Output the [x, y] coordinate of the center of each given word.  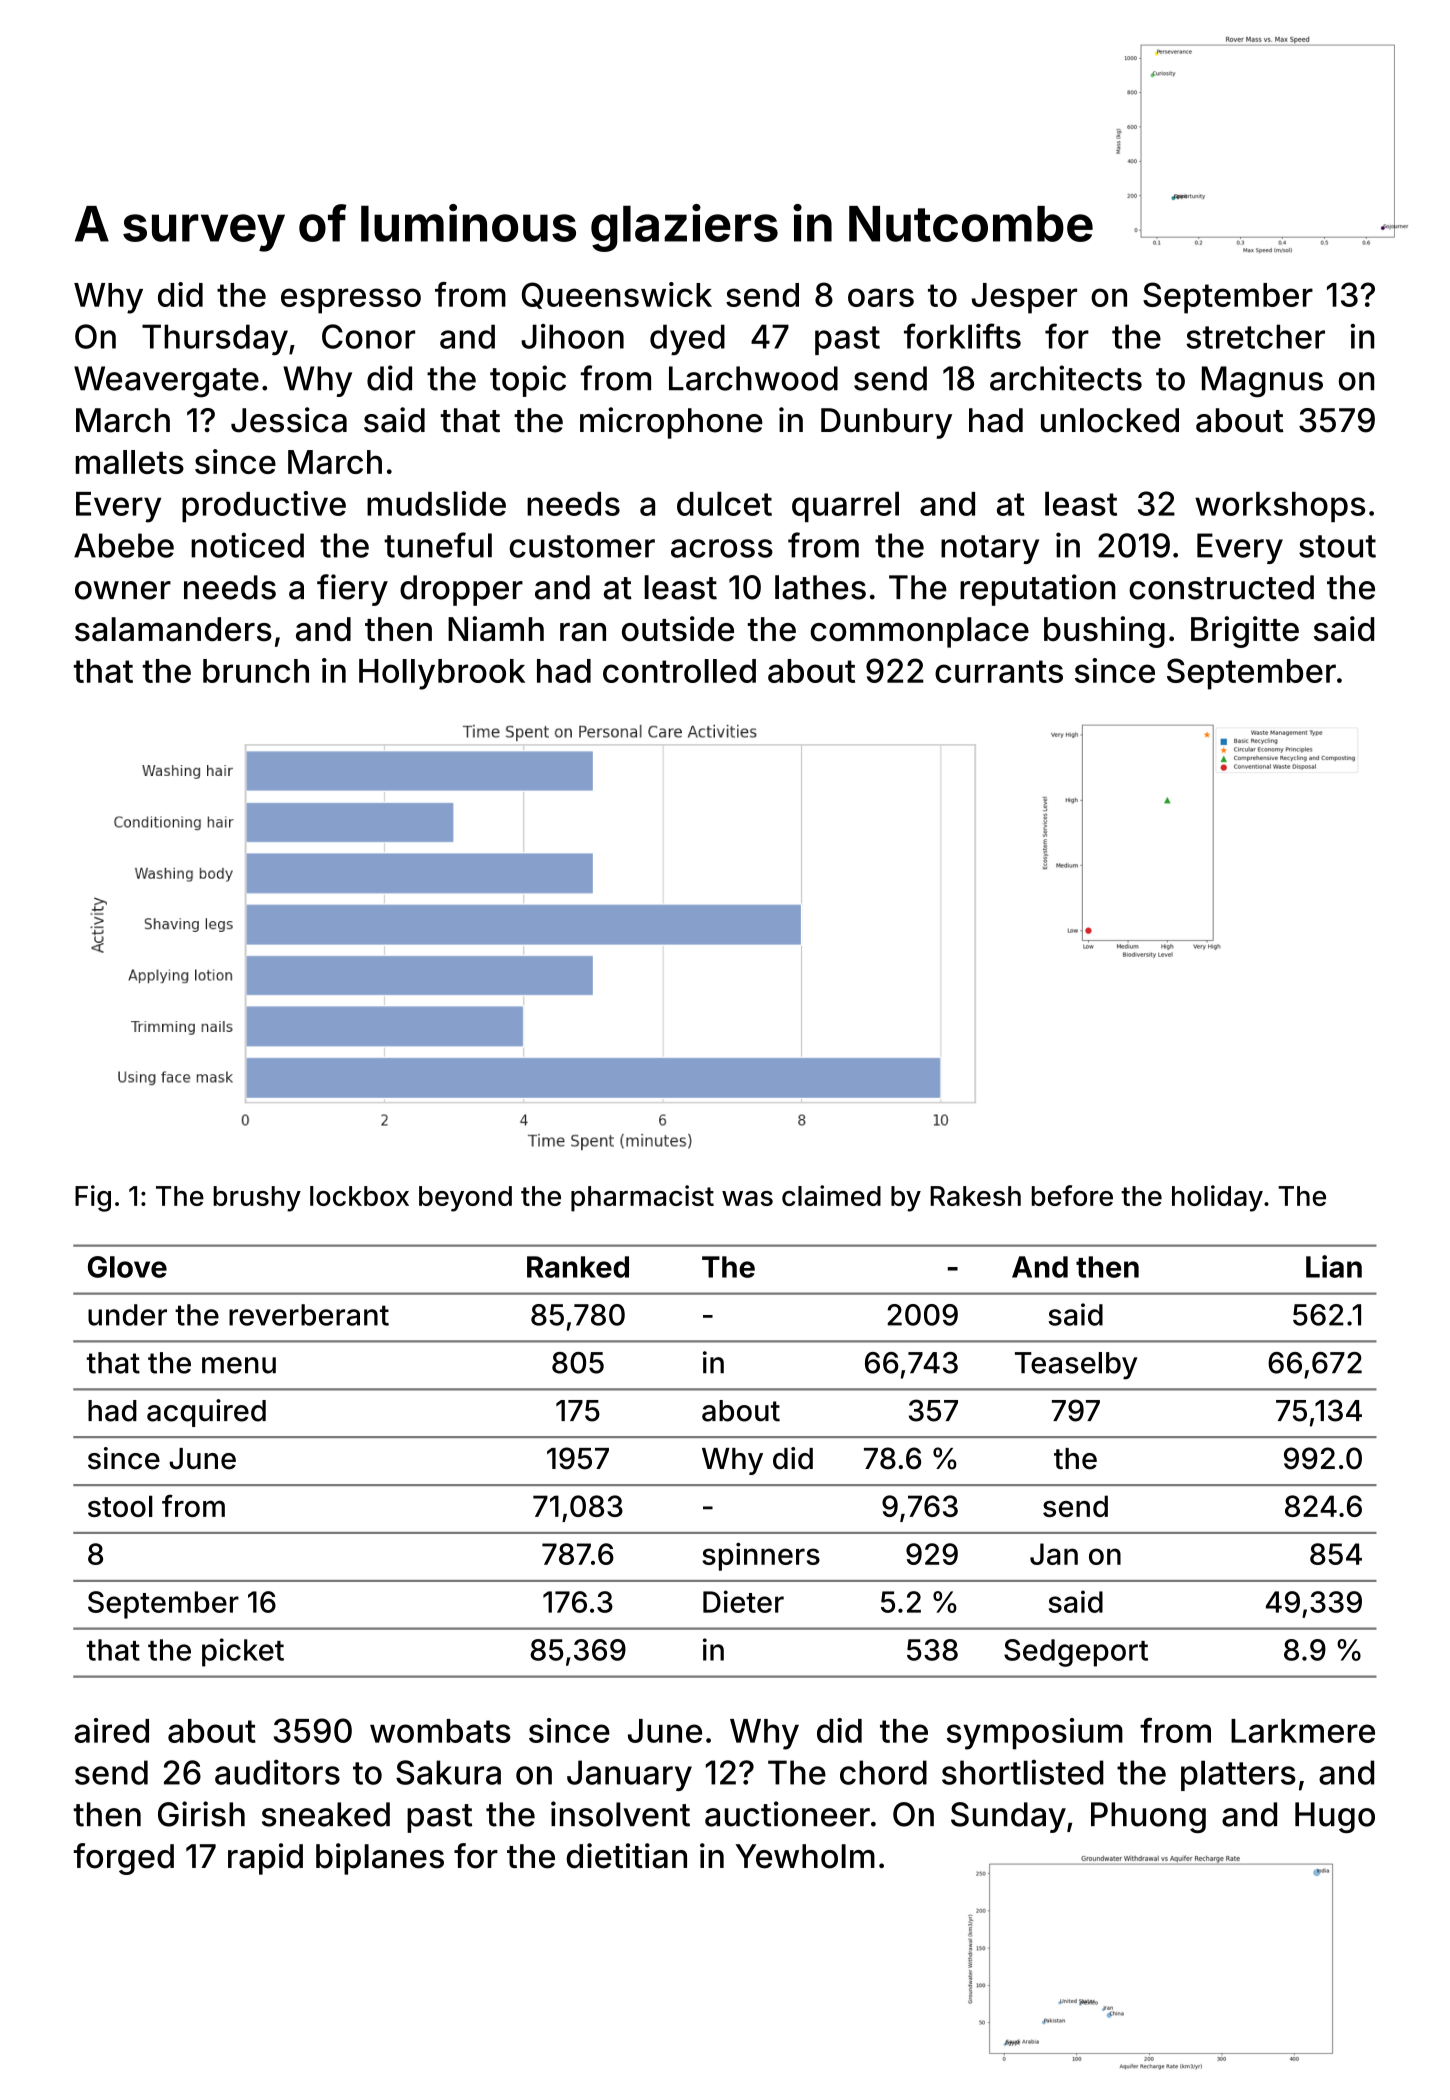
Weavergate [166, 382]
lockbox [359, 1196]
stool [120, 1506]
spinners [761, 1557]
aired [112, 1730]
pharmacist [642, 1198]
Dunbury [886, 423]
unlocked [1110, 420]
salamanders [173, 629]
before [1072, 1195]
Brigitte [1245, 632]
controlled [679, 671]
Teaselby [1076, 1366]
